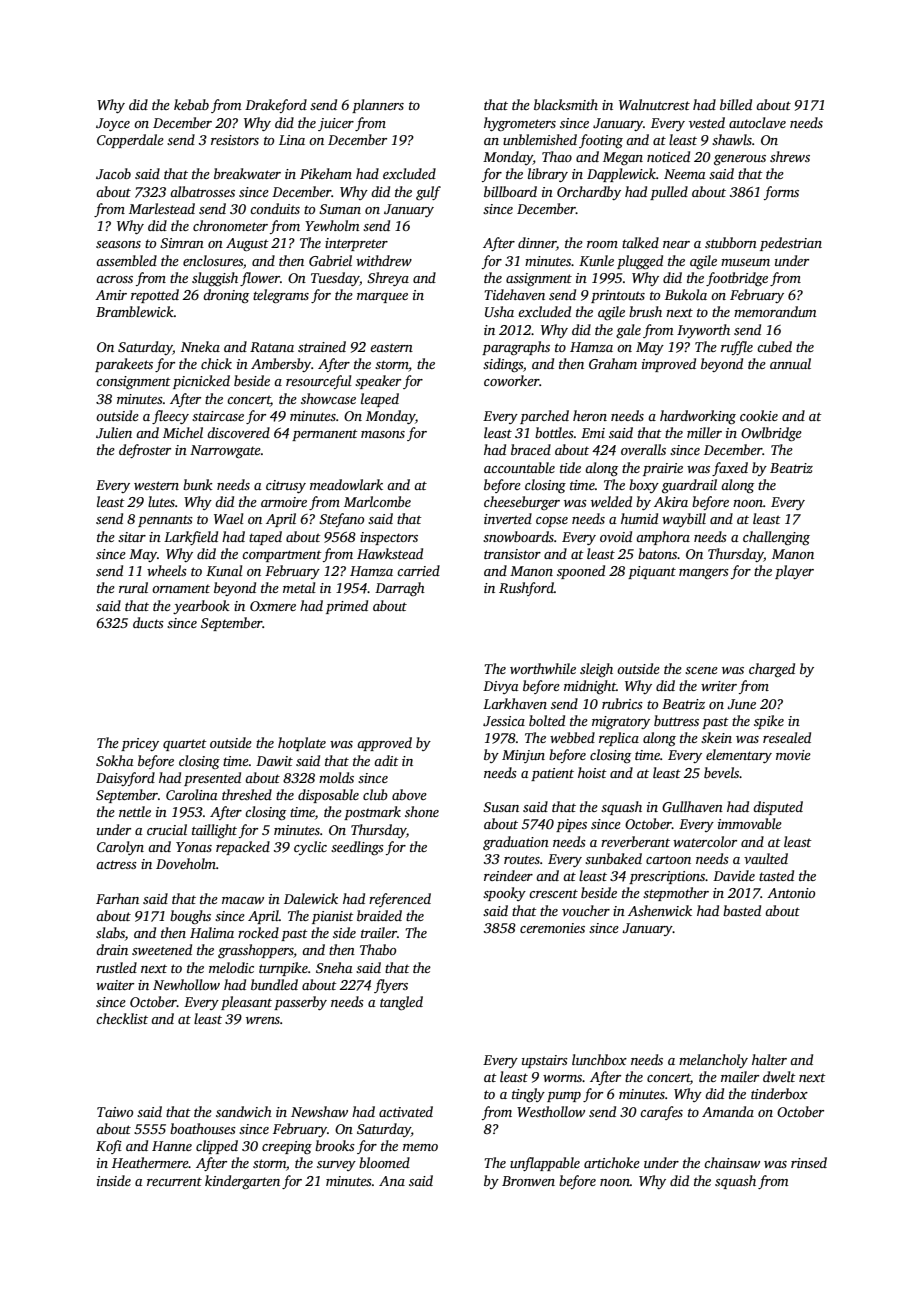 The height and width of the document is (1314, 924). I want to click on primed, so click(347, 607).
